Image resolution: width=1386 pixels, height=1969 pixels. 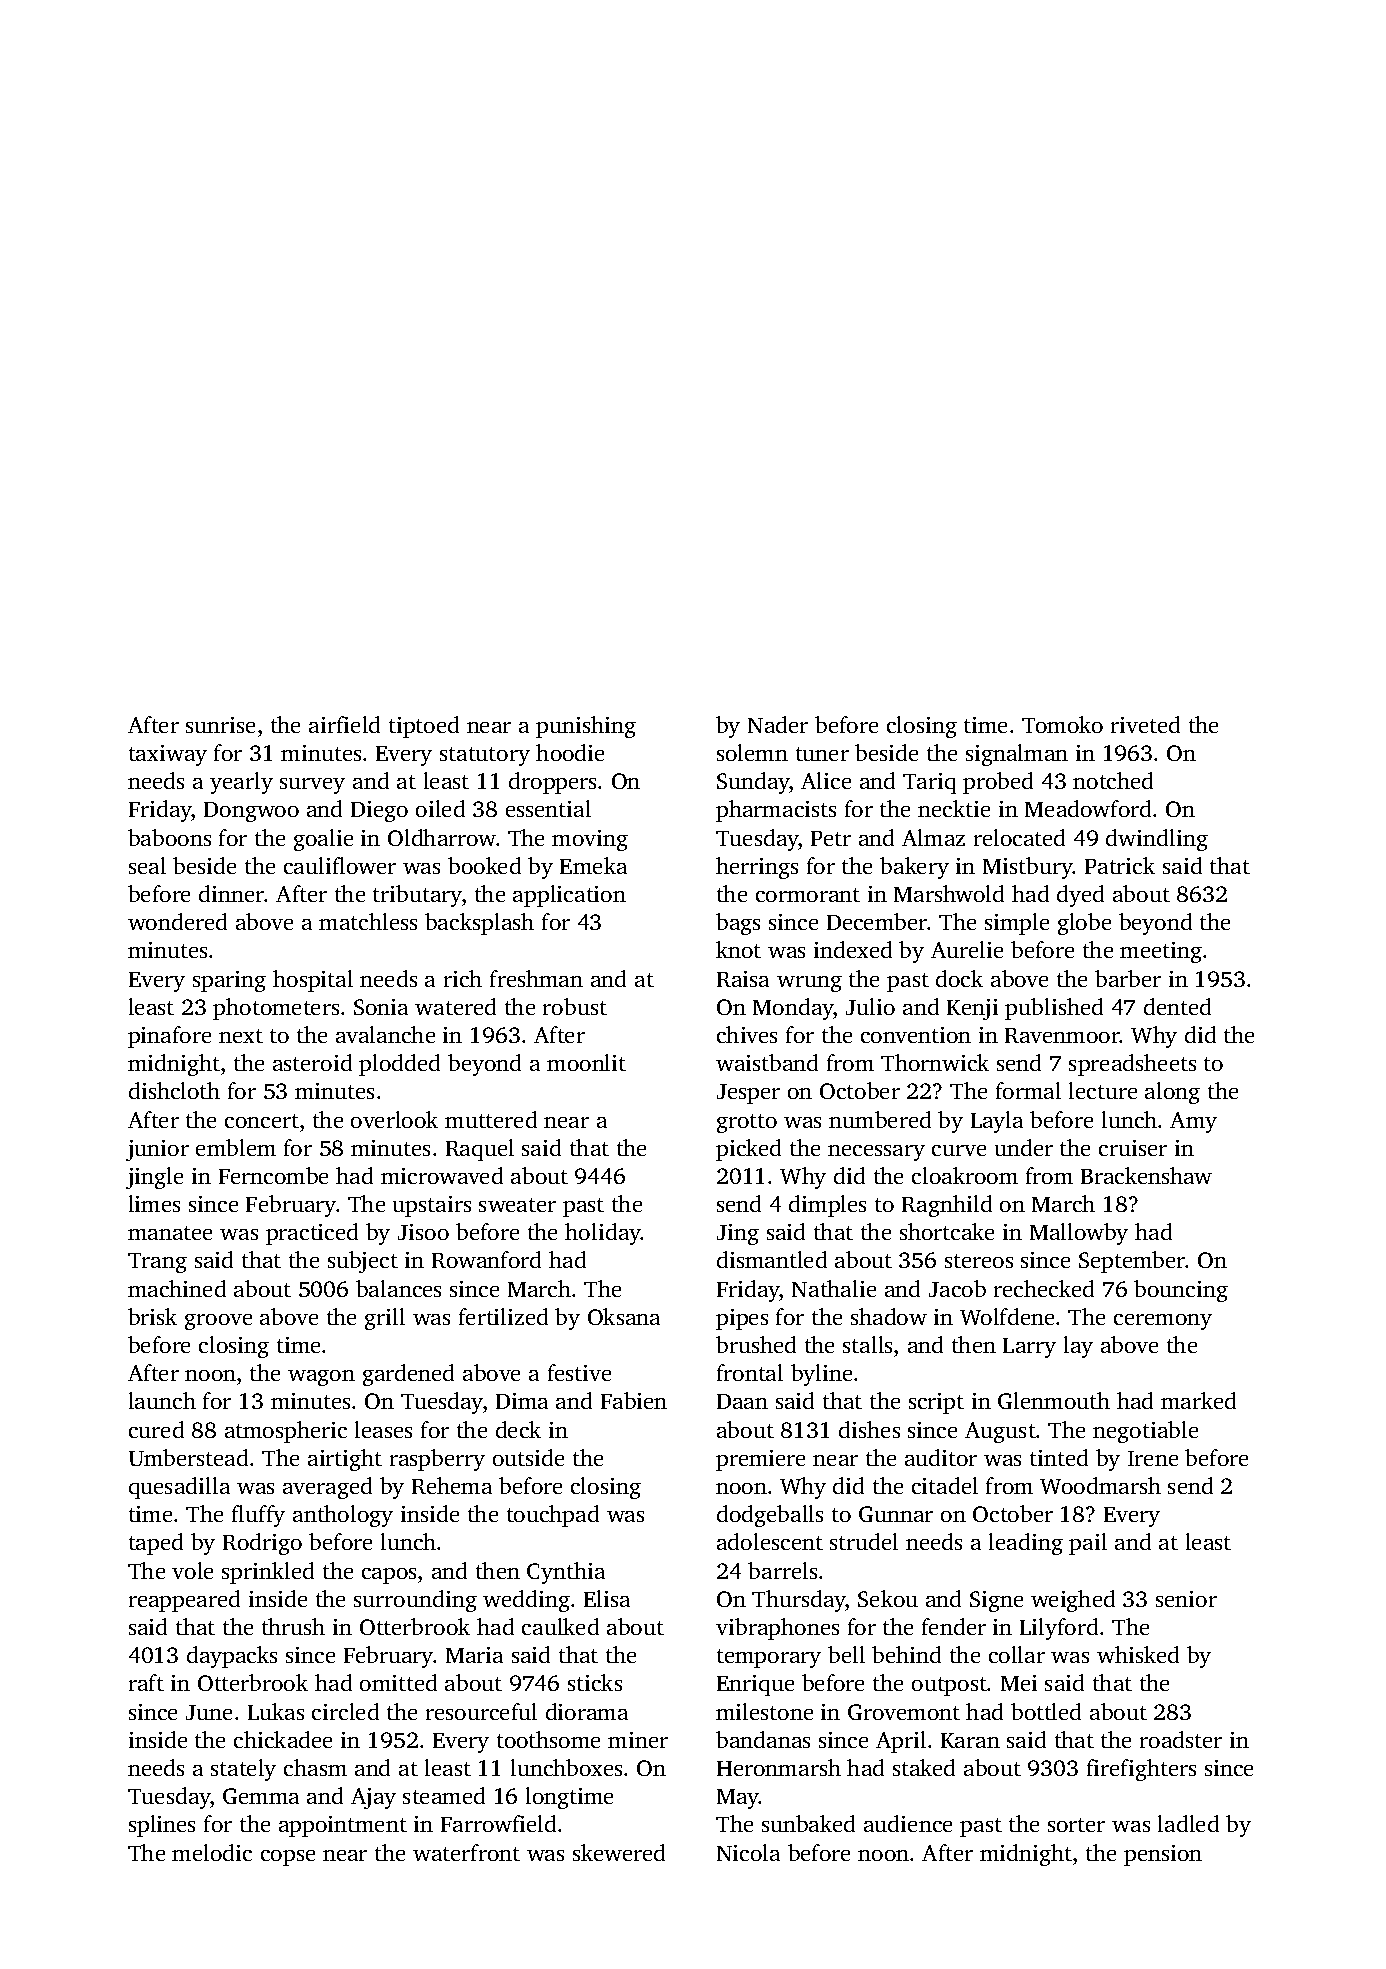 I want to click on Daan, so click(x=742, y=1401).
